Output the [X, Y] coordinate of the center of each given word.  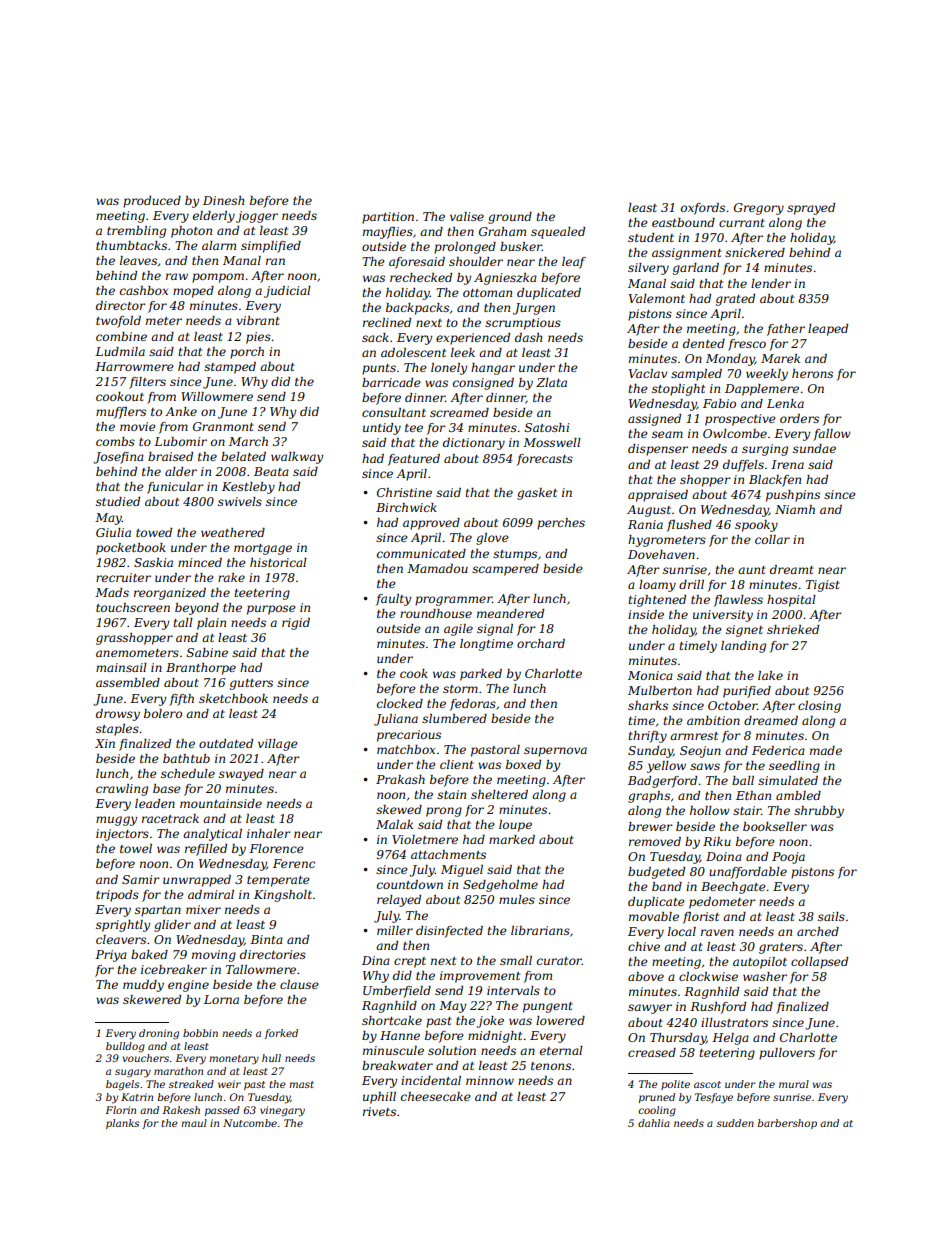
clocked [400, 703]
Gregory [759, 209]
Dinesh [223, 200]
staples [117, 730]
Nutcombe [250, 1123]
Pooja [788, 858]
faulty [393, 600]
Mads [112, 592]
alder [181, 471]
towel [136, 848]
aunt [752, 570]
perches [561, 524]
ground [510, 218]
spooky [756, 526]
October [732, 705]
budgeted [656, 873]
